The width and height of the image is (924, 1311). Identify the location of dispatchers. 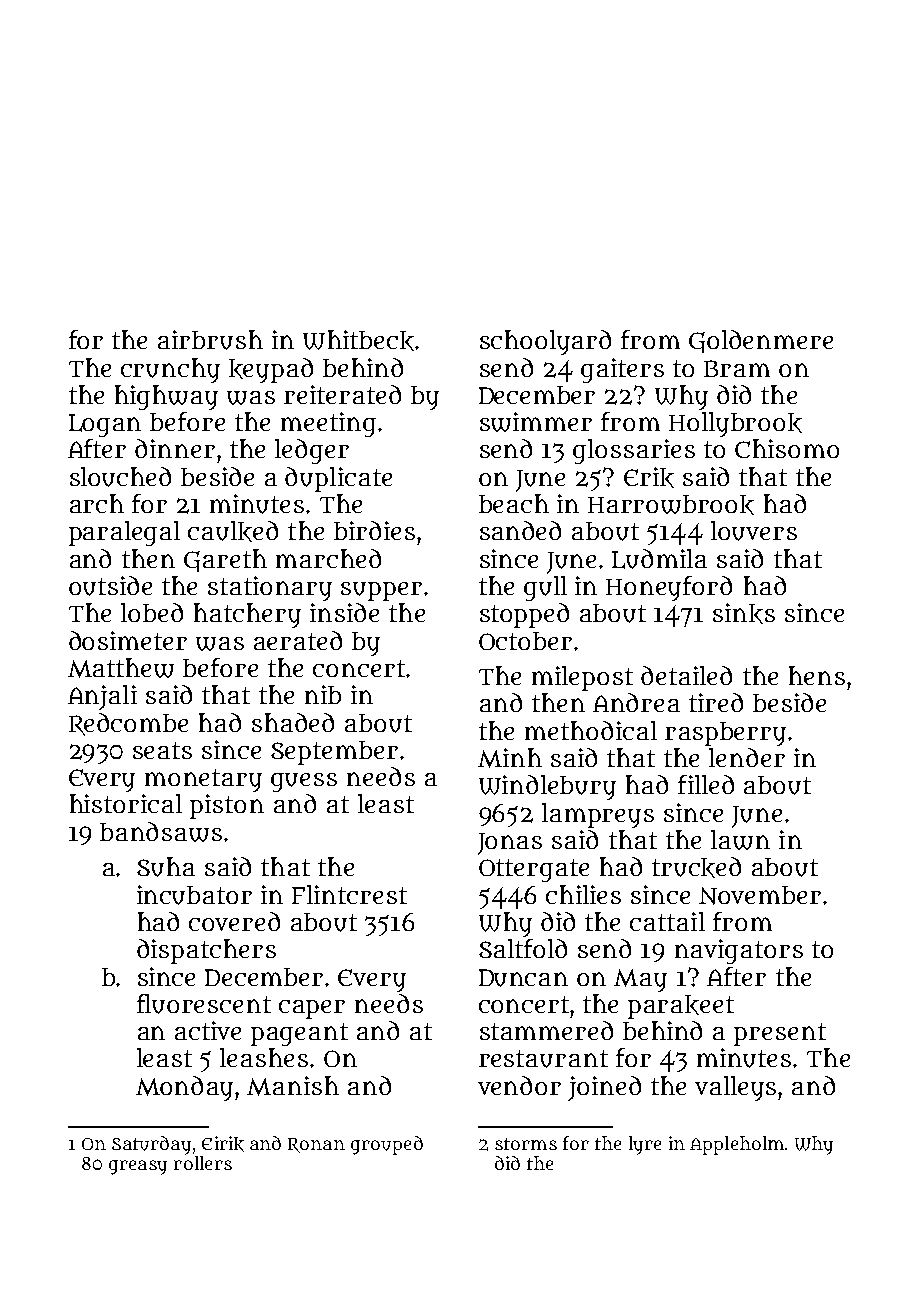
(206, 951).
